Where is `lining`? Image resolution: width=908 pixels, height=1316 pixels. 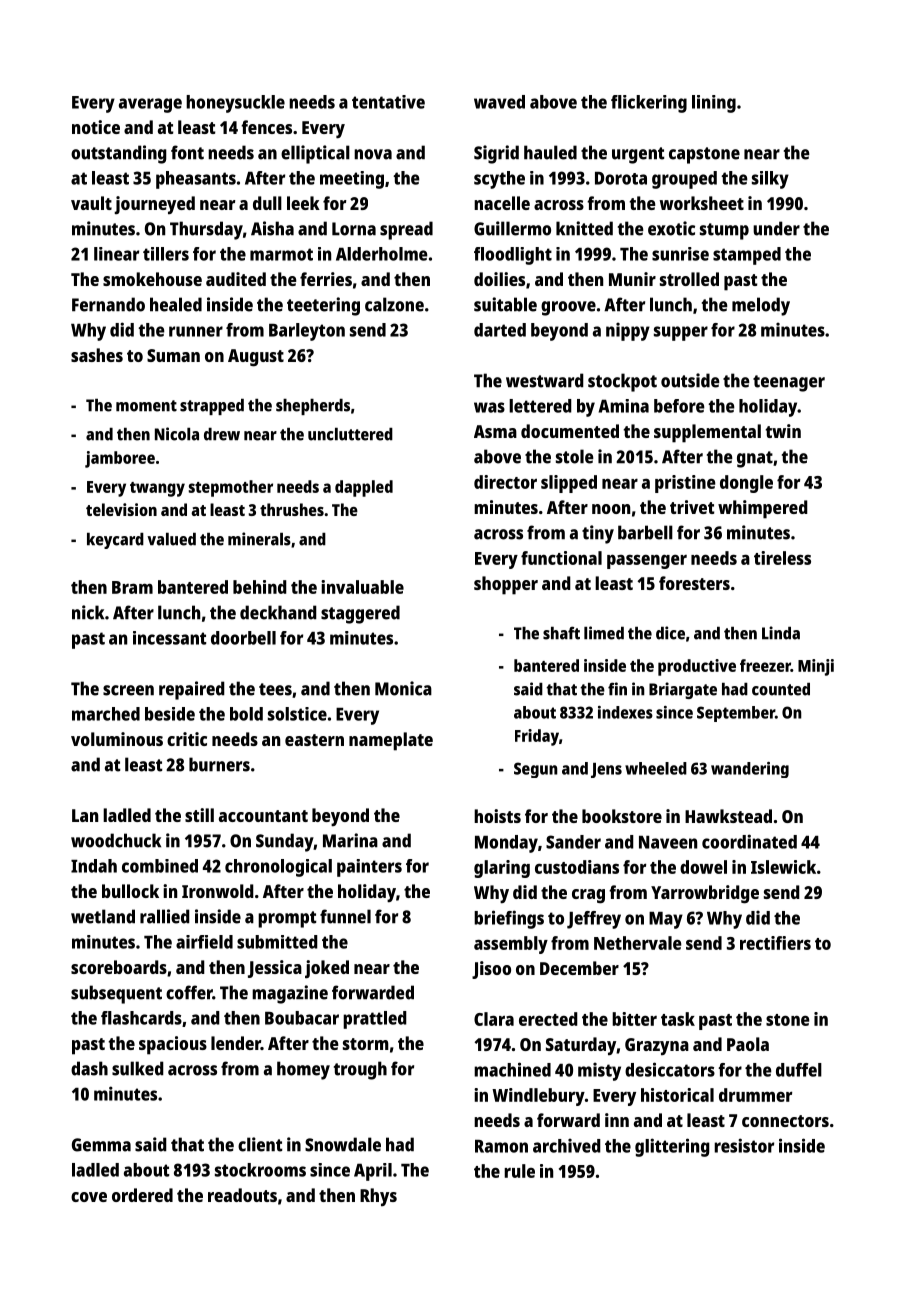 lining is located at coordinates (714, 104).
